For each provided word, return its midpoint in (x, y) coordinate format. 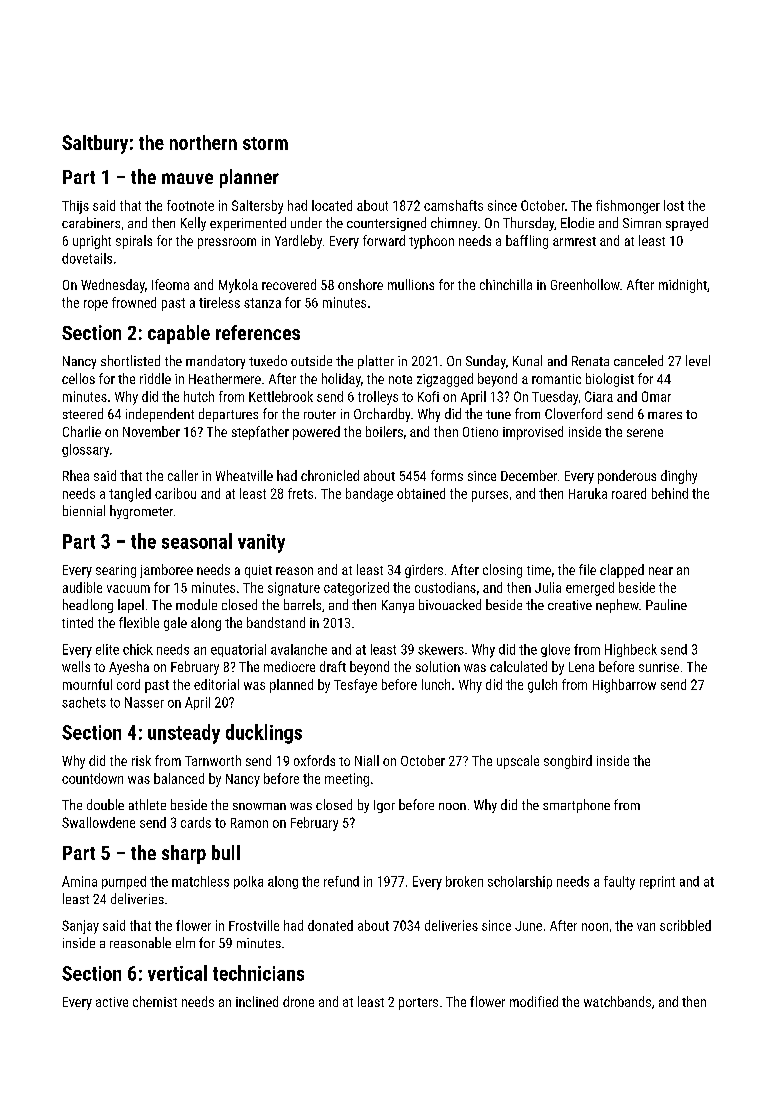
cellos (78, 378)
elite (107, 649)
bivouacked (450, 604)
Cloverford (573, 413)
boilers (384, 431)
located (332, 205)
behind (670, 493)
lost (674, 205)
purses (490, 496)
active (112, 1002)
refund (341, 881)
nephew (617, 606)
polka (248, 882)
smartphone (576, 806)
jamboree (166, 571)
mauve (187, 178)
